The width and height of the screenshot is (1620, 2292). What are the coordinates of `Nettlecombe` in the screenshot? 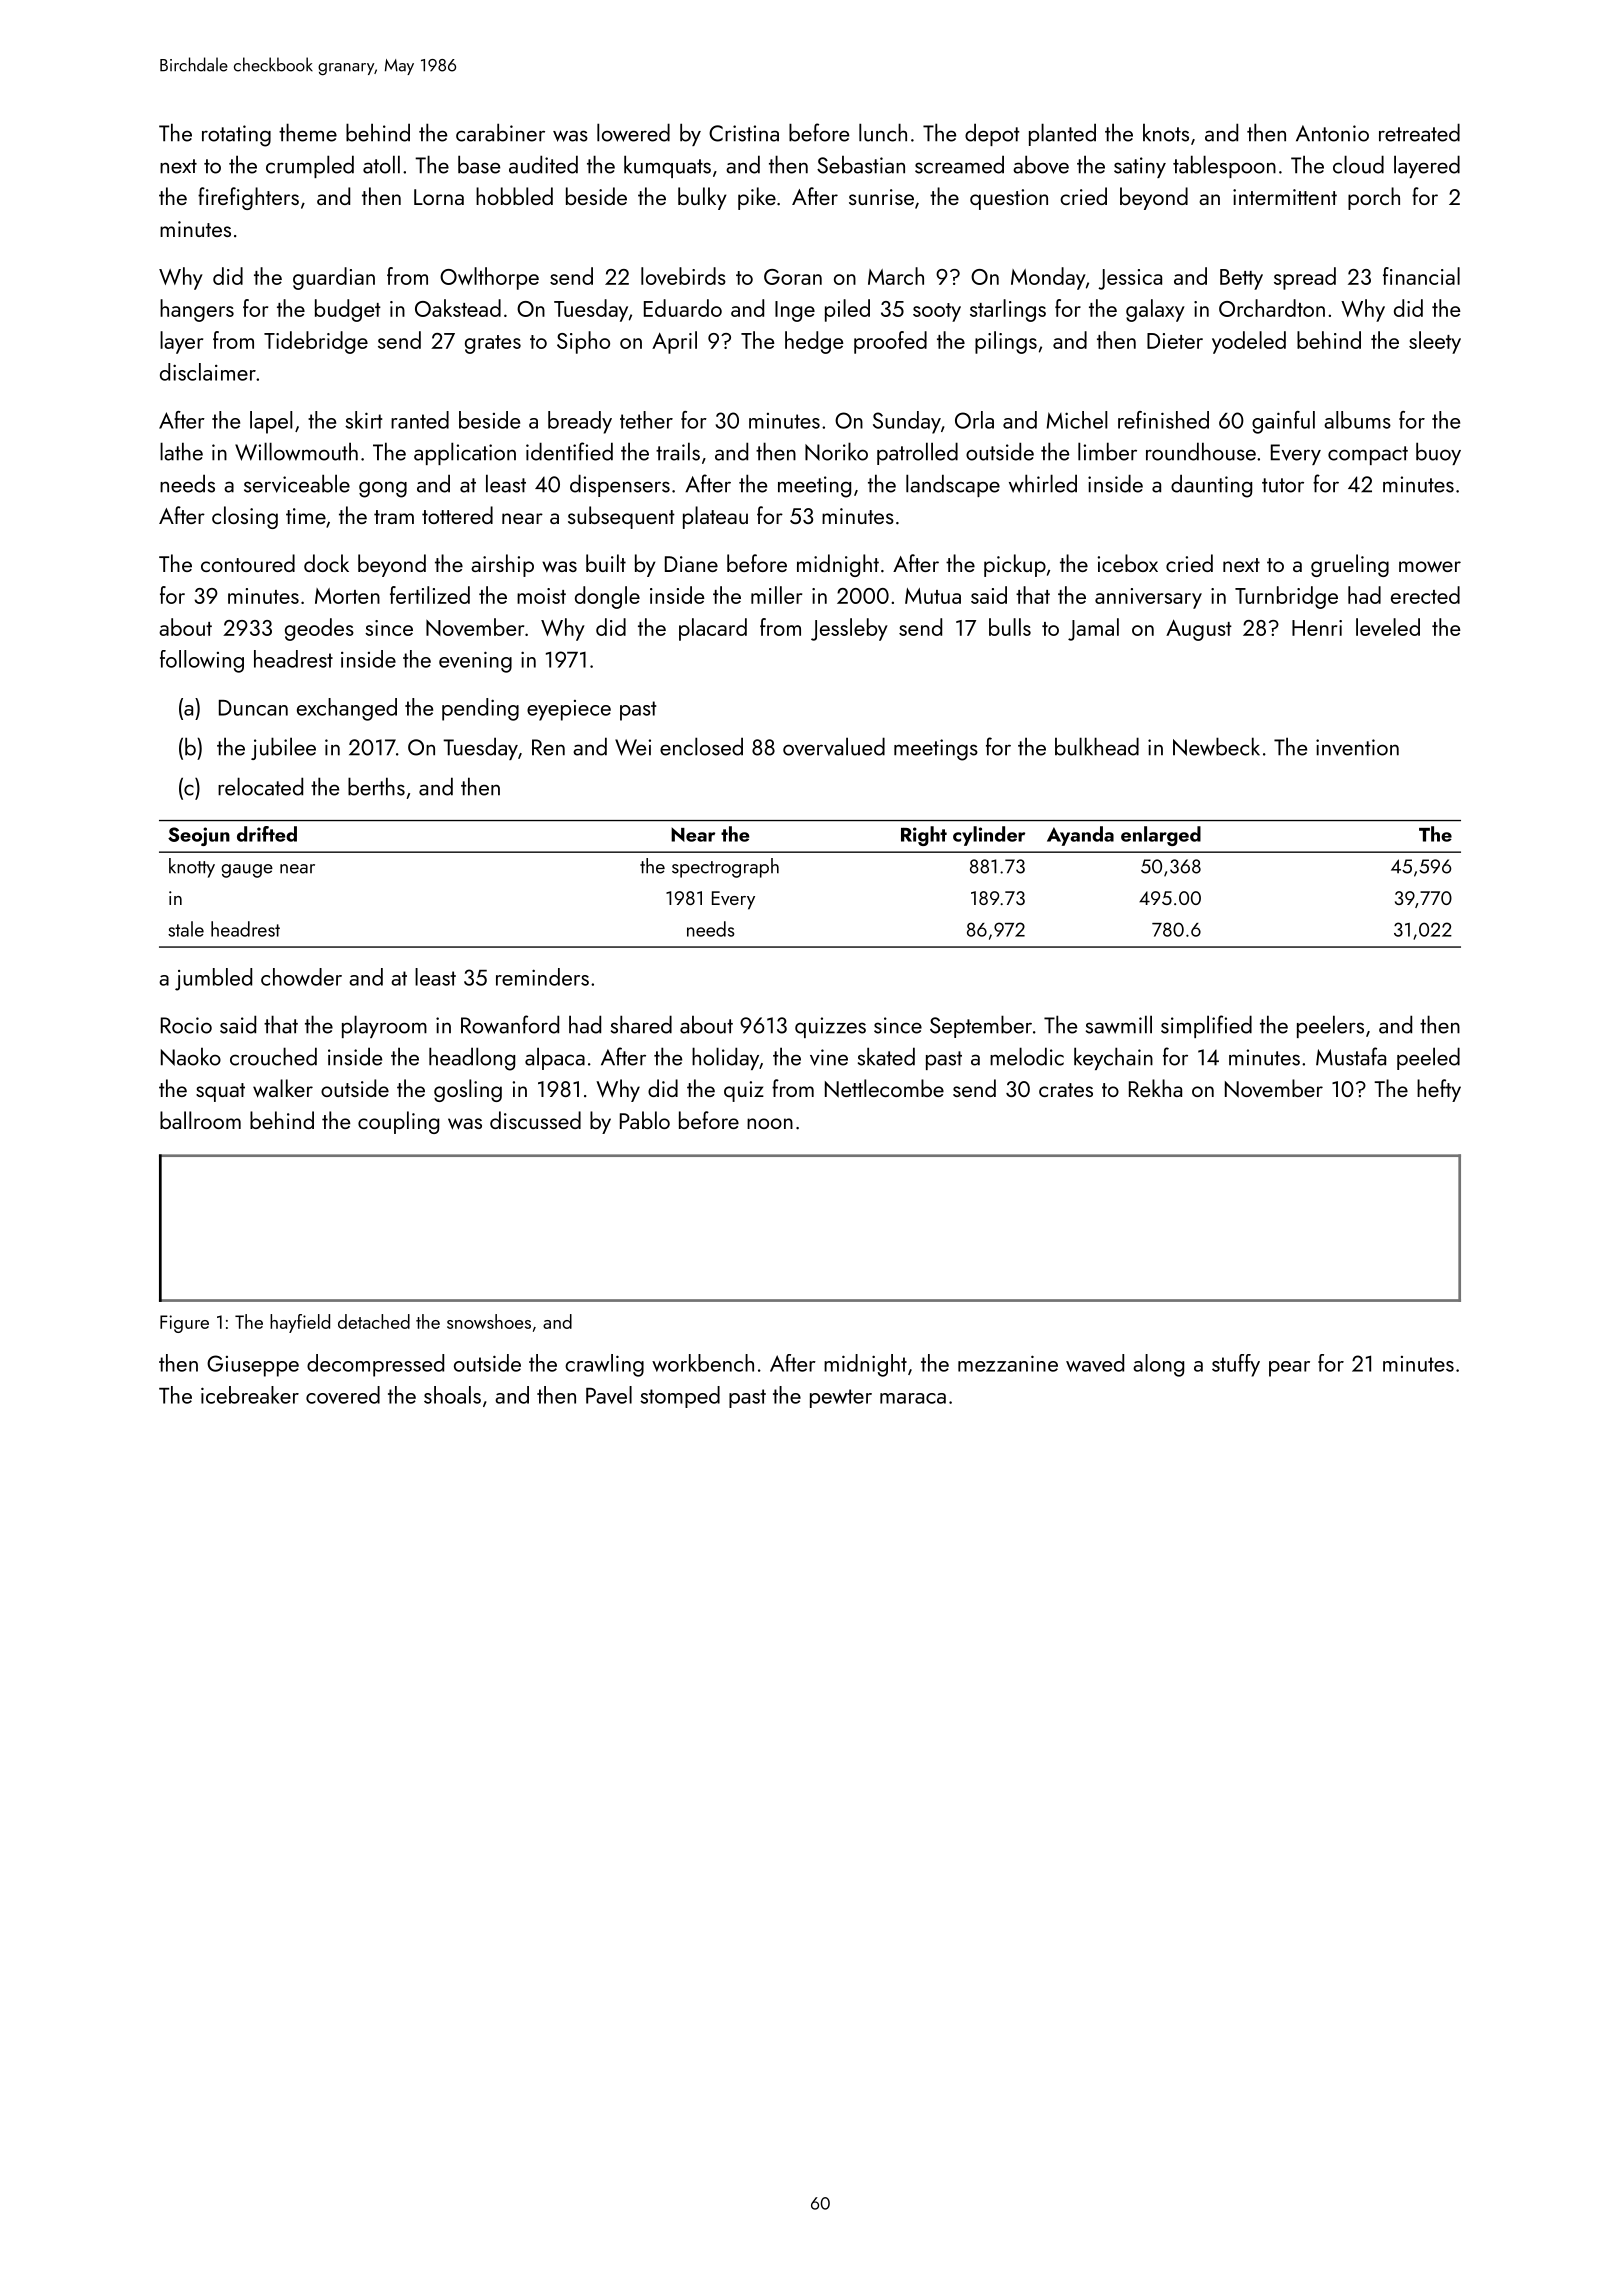 It's located at (884, 1088).
